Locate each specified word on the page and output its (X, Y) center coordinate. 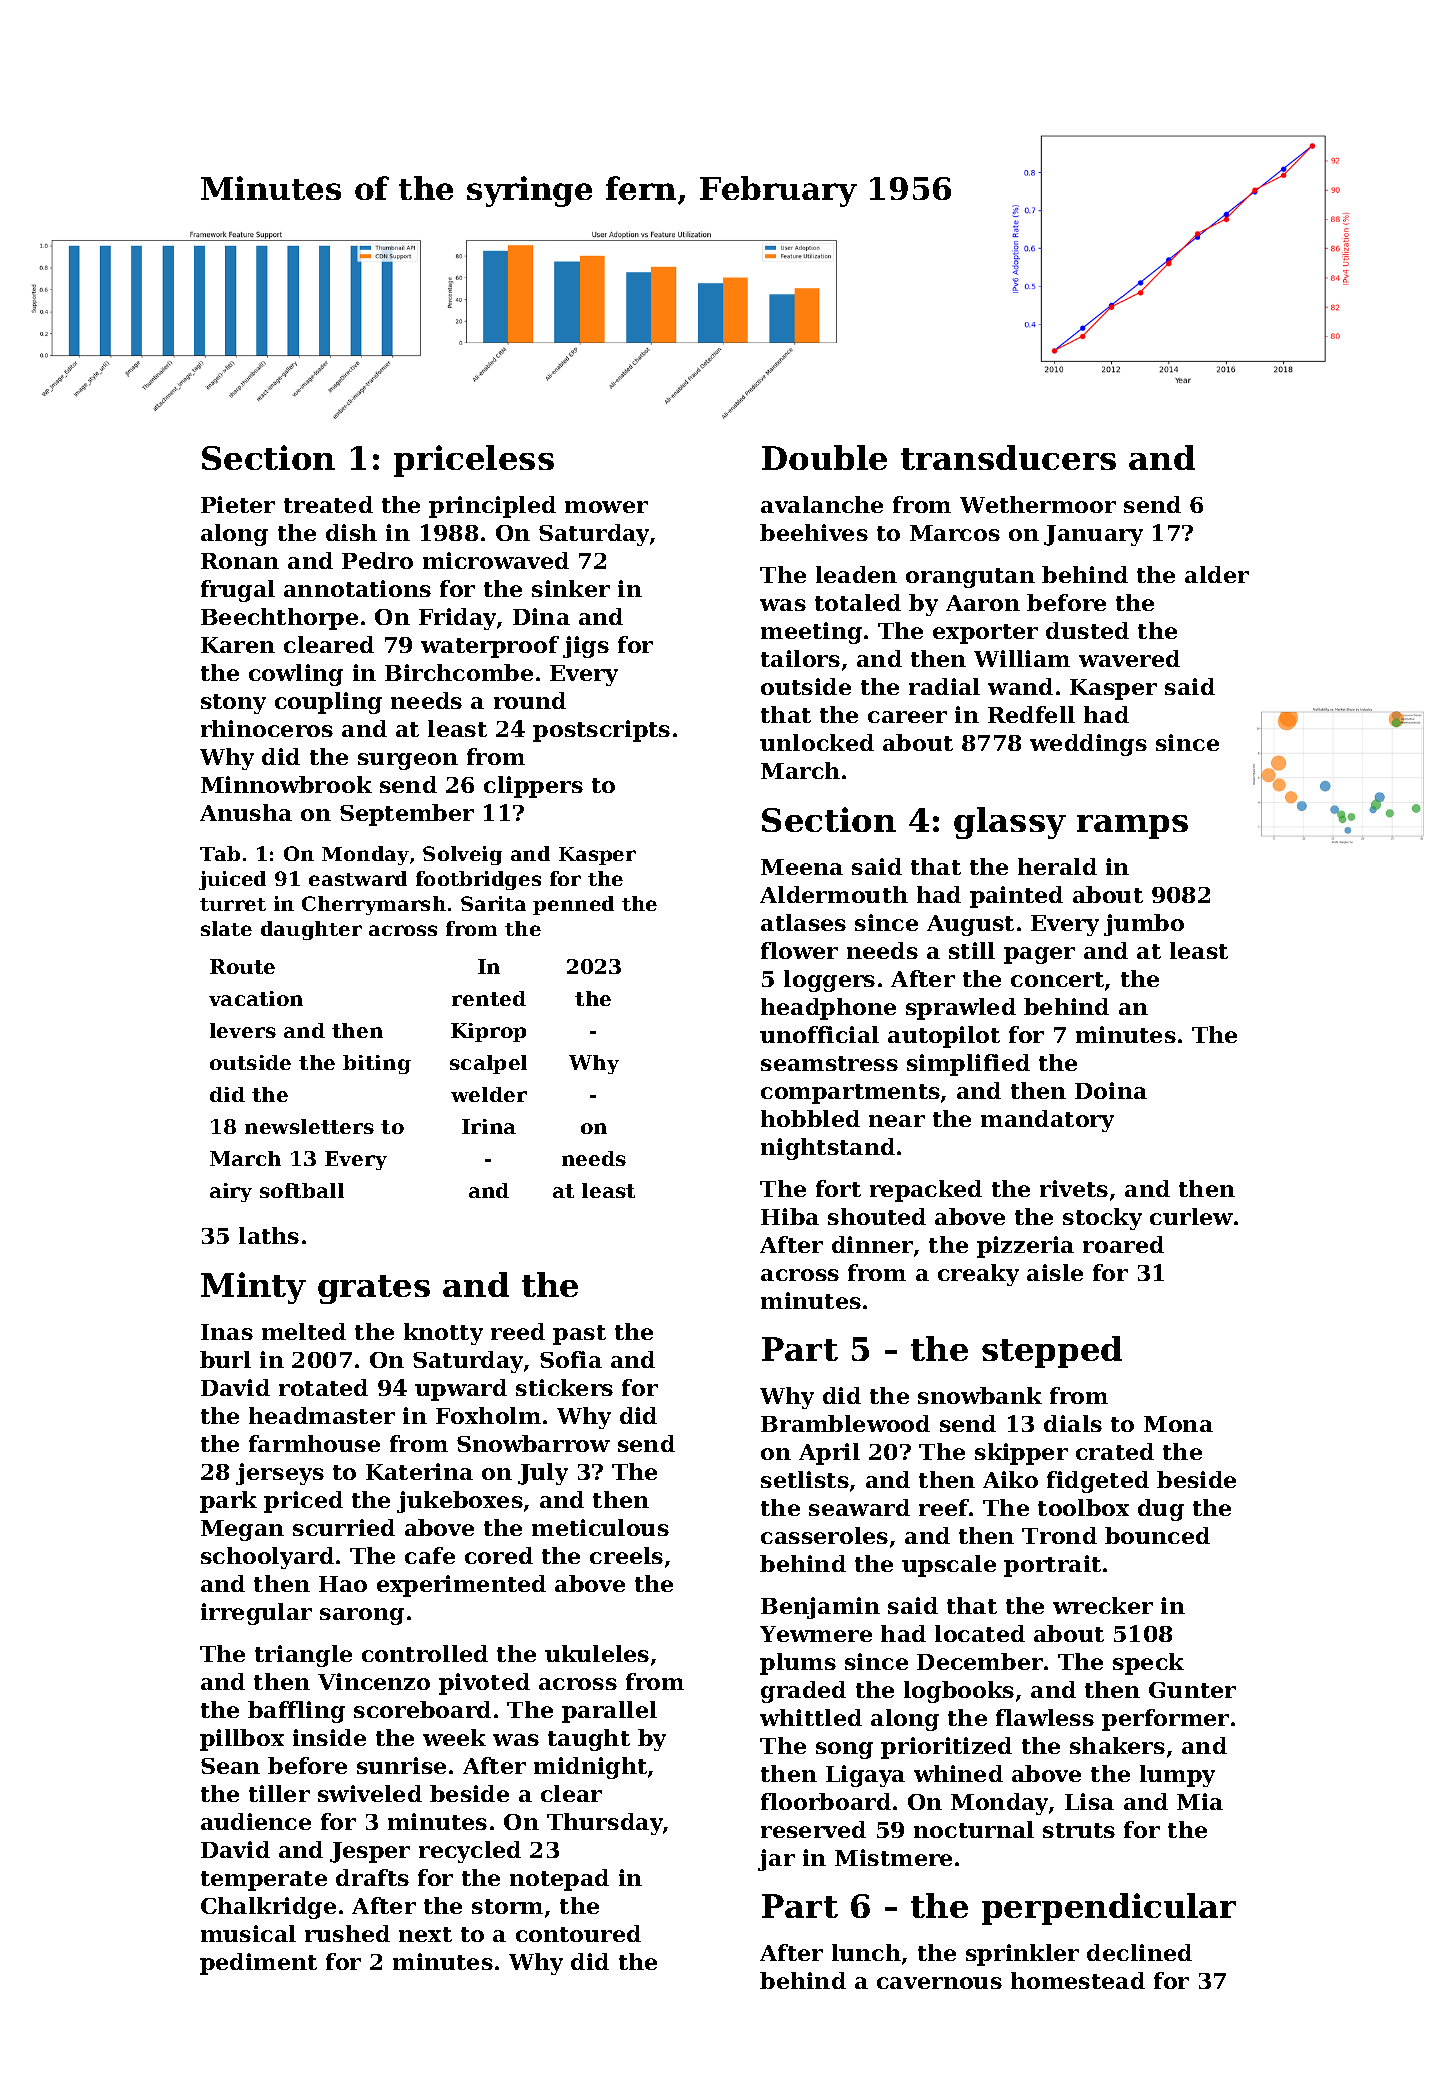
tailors (800, 658)
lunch (866, 1952)
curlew (1191, 1216)
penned (573, 905)
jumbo (1144, 925)
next (425, 1934)
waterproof (490, 647)
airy (231, 1192)
